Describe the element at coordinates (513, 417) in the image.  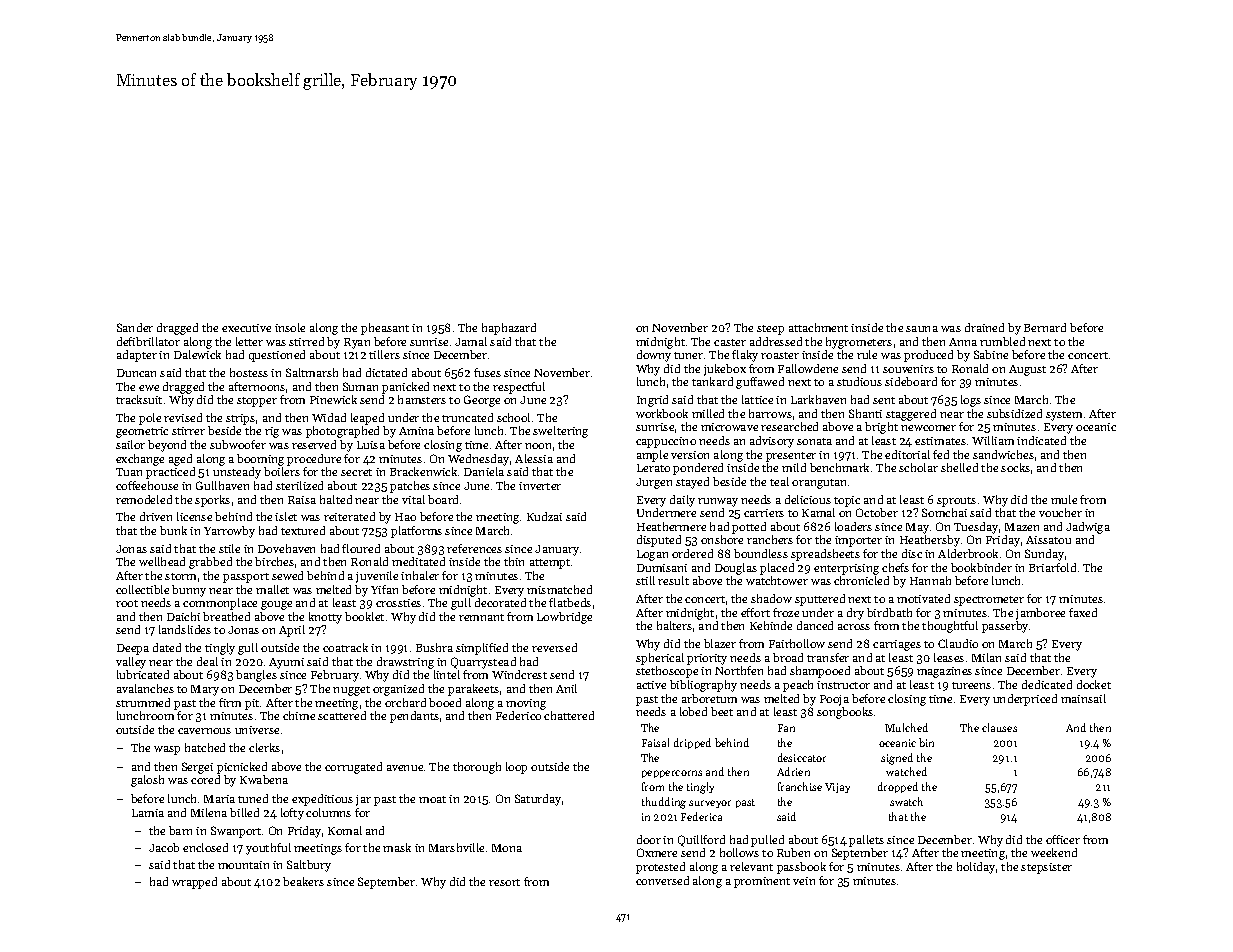
I see `school` at that location.
